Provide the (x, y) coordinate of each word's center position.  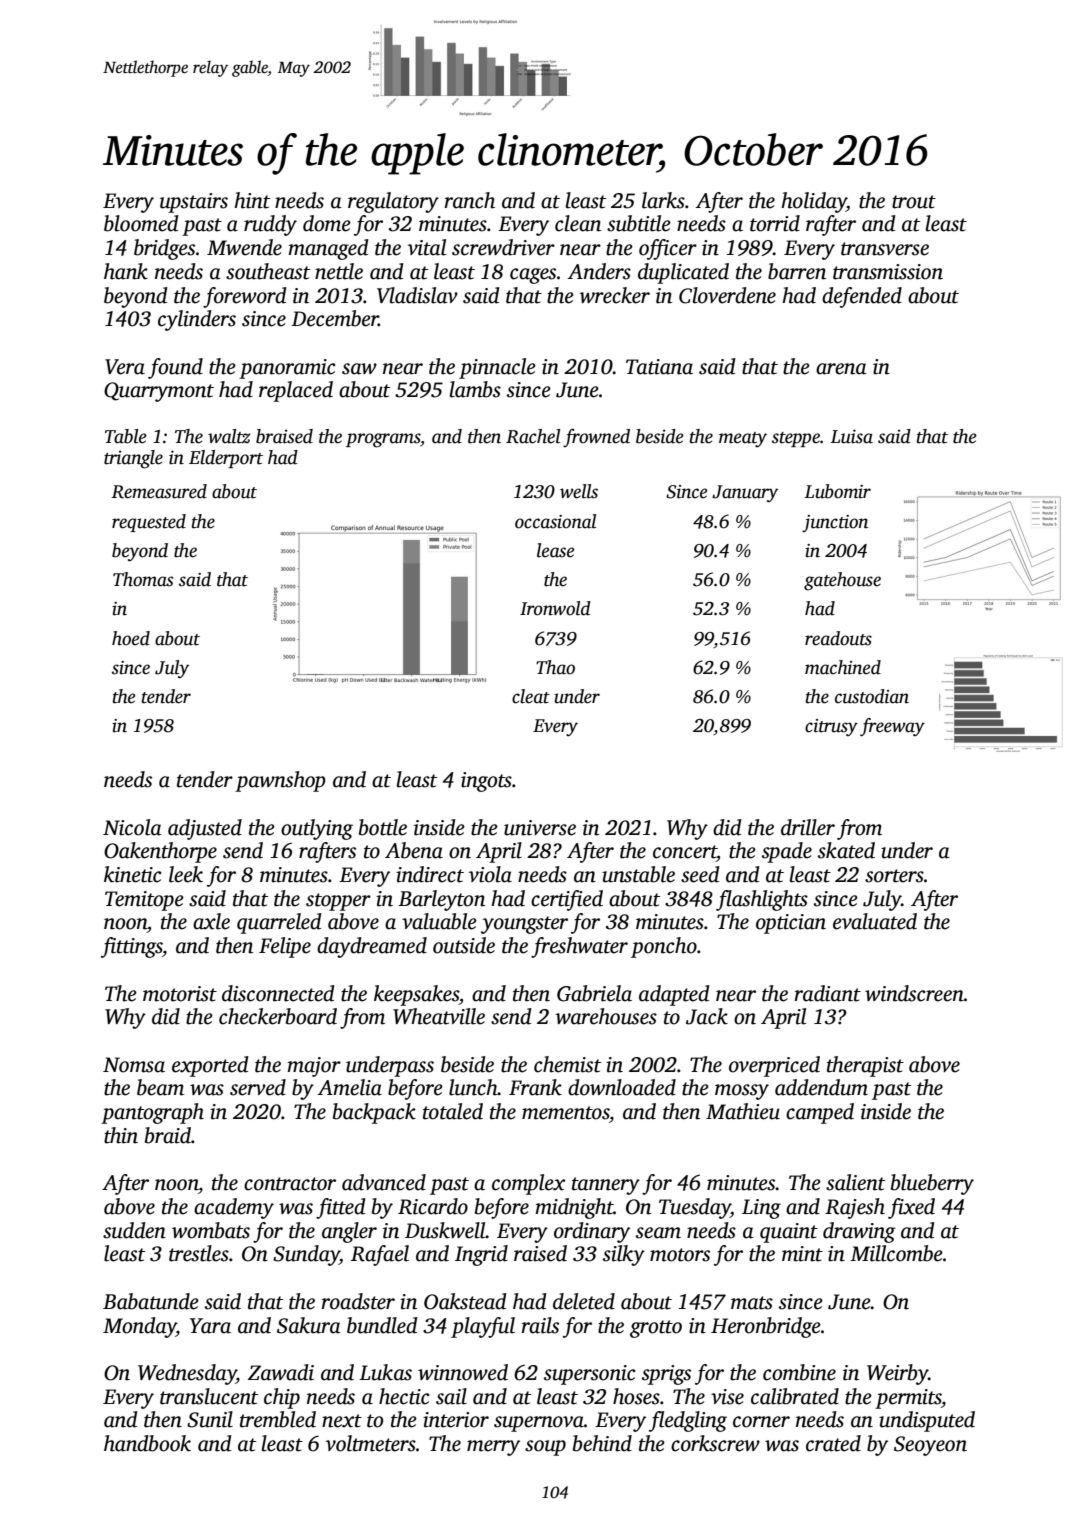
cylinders (197, 320)
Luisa (851, 436)
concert (685, 853)
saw (359, 369)
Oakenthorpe (160, 852)
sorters (894, 876)
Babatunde (151, 1301)
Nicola (132, 827)
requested (149, 523)
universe (540, 828)
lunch (473, 1087)
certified (567, 900)
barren (797, 271)
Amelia (350, 1087)
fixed (911, 1208)
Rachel (533, 436)
